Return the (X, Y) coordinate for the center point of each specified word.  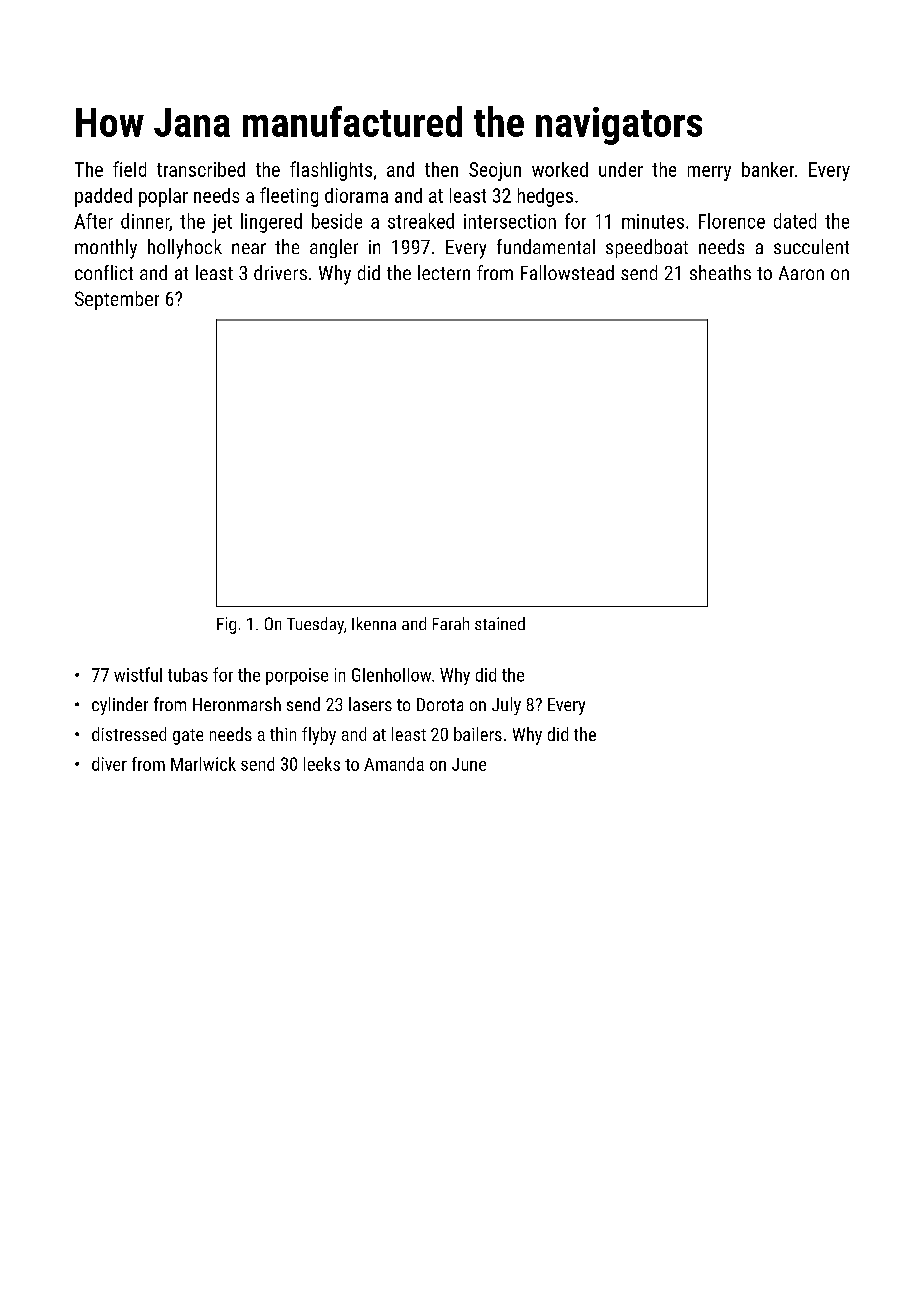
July (506, 706)
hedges (545, 197)
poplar (163, 197)
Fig (226, 625)
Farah (451, 623)
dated (795, 221)
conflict (104, 272)
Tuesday (315, 625)
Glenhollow (391, 675)
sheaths (720, 272)
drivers (280, 272)
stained (500, 623)
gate (188, 737)
